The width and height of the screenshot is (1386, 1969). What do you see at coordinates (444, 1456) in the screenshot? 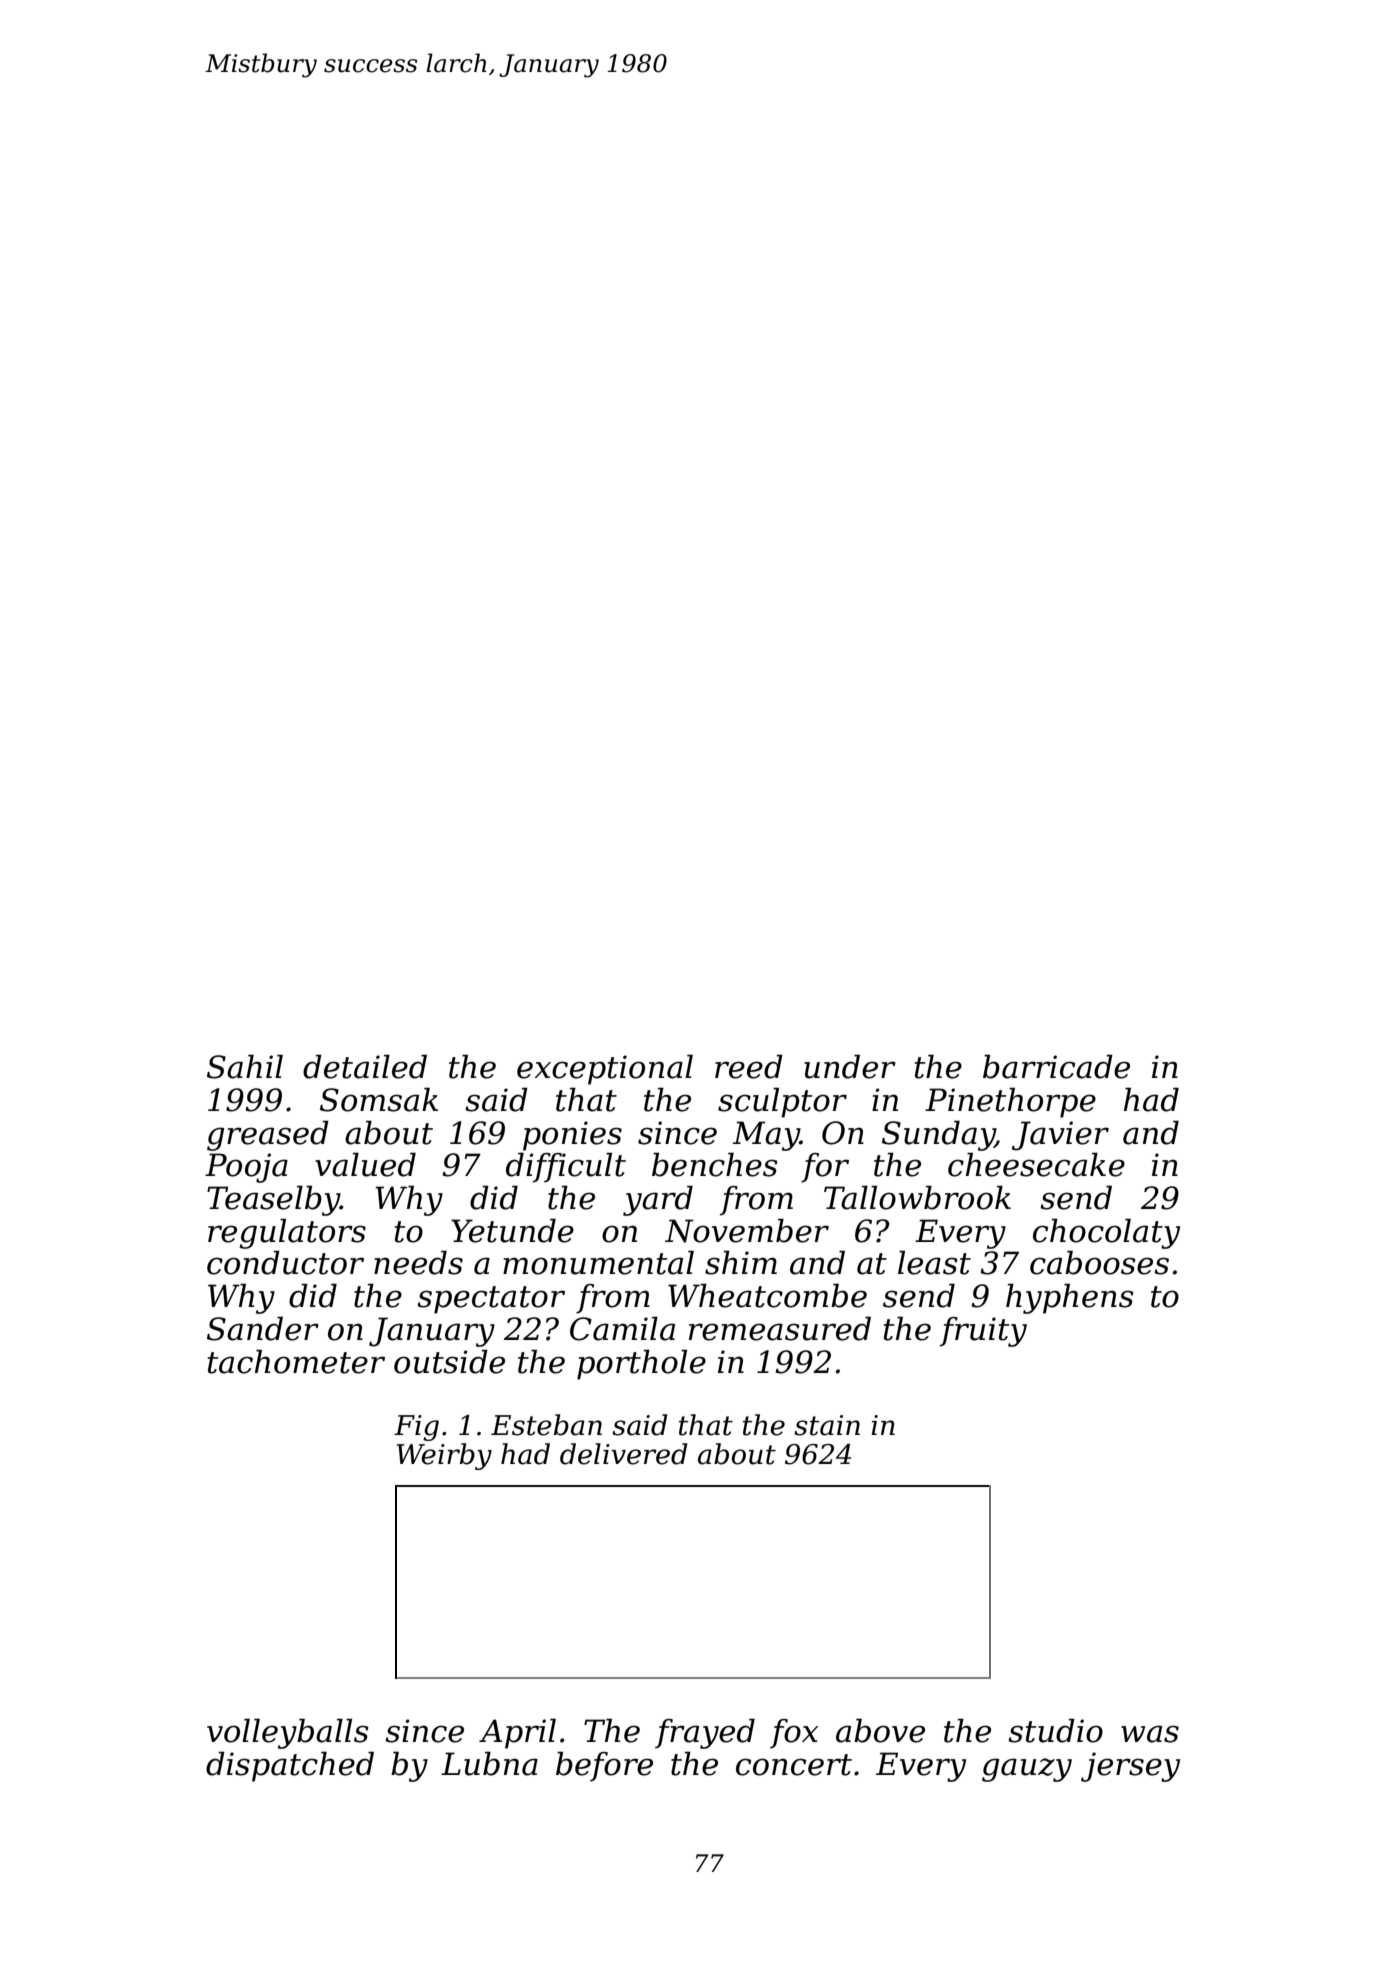
I see `Weirby` at bounding box center [444, 1456].
